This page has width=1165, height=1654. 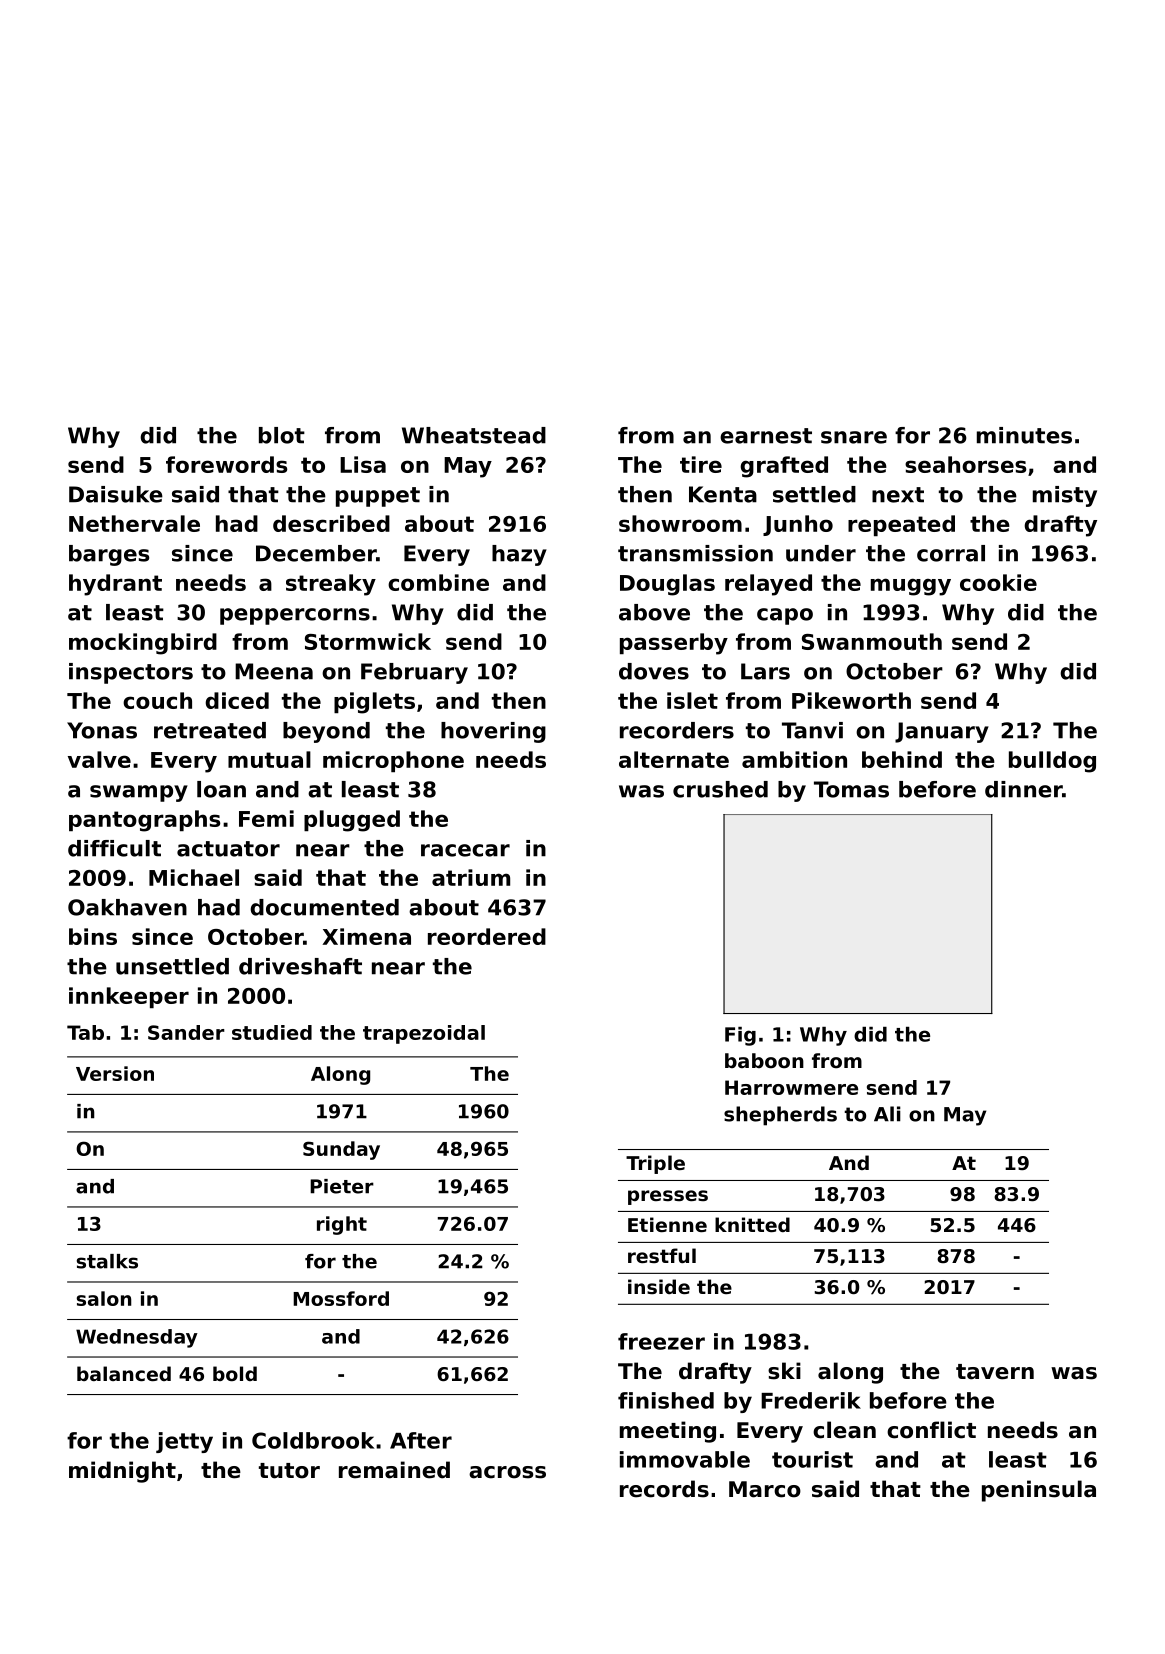 What do you see at coordinates (766, 436) in the page?
I see `earnest` at bounding box center [766, 436].
